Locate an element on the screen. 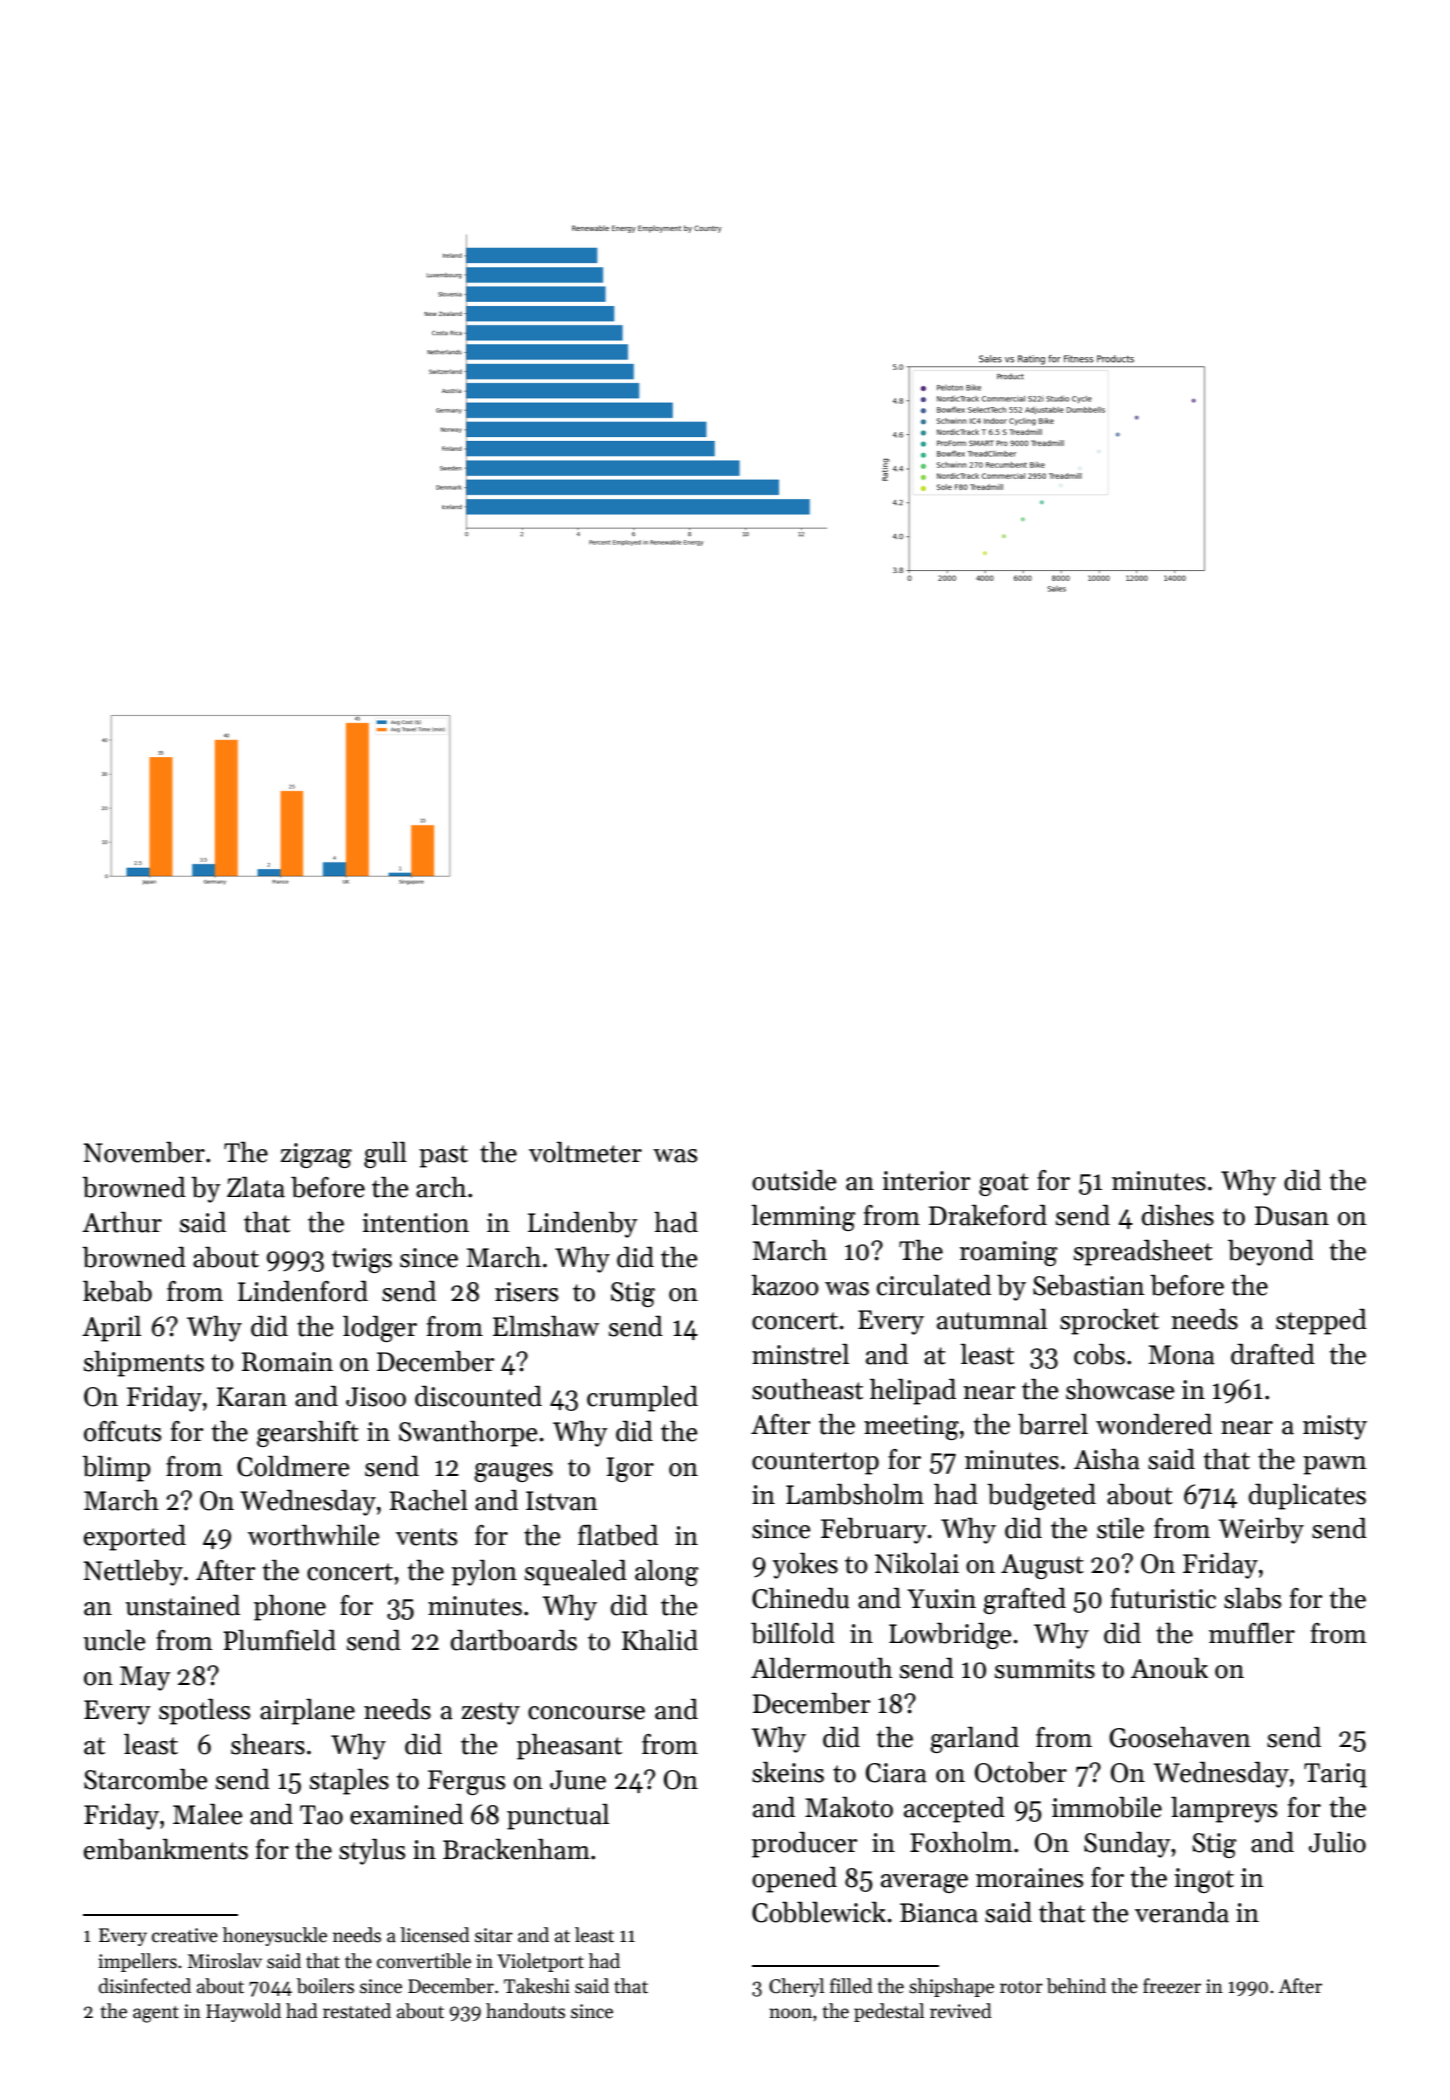 The image size is (1450, 2100). Igor is located at coordinates (630, 1469).
